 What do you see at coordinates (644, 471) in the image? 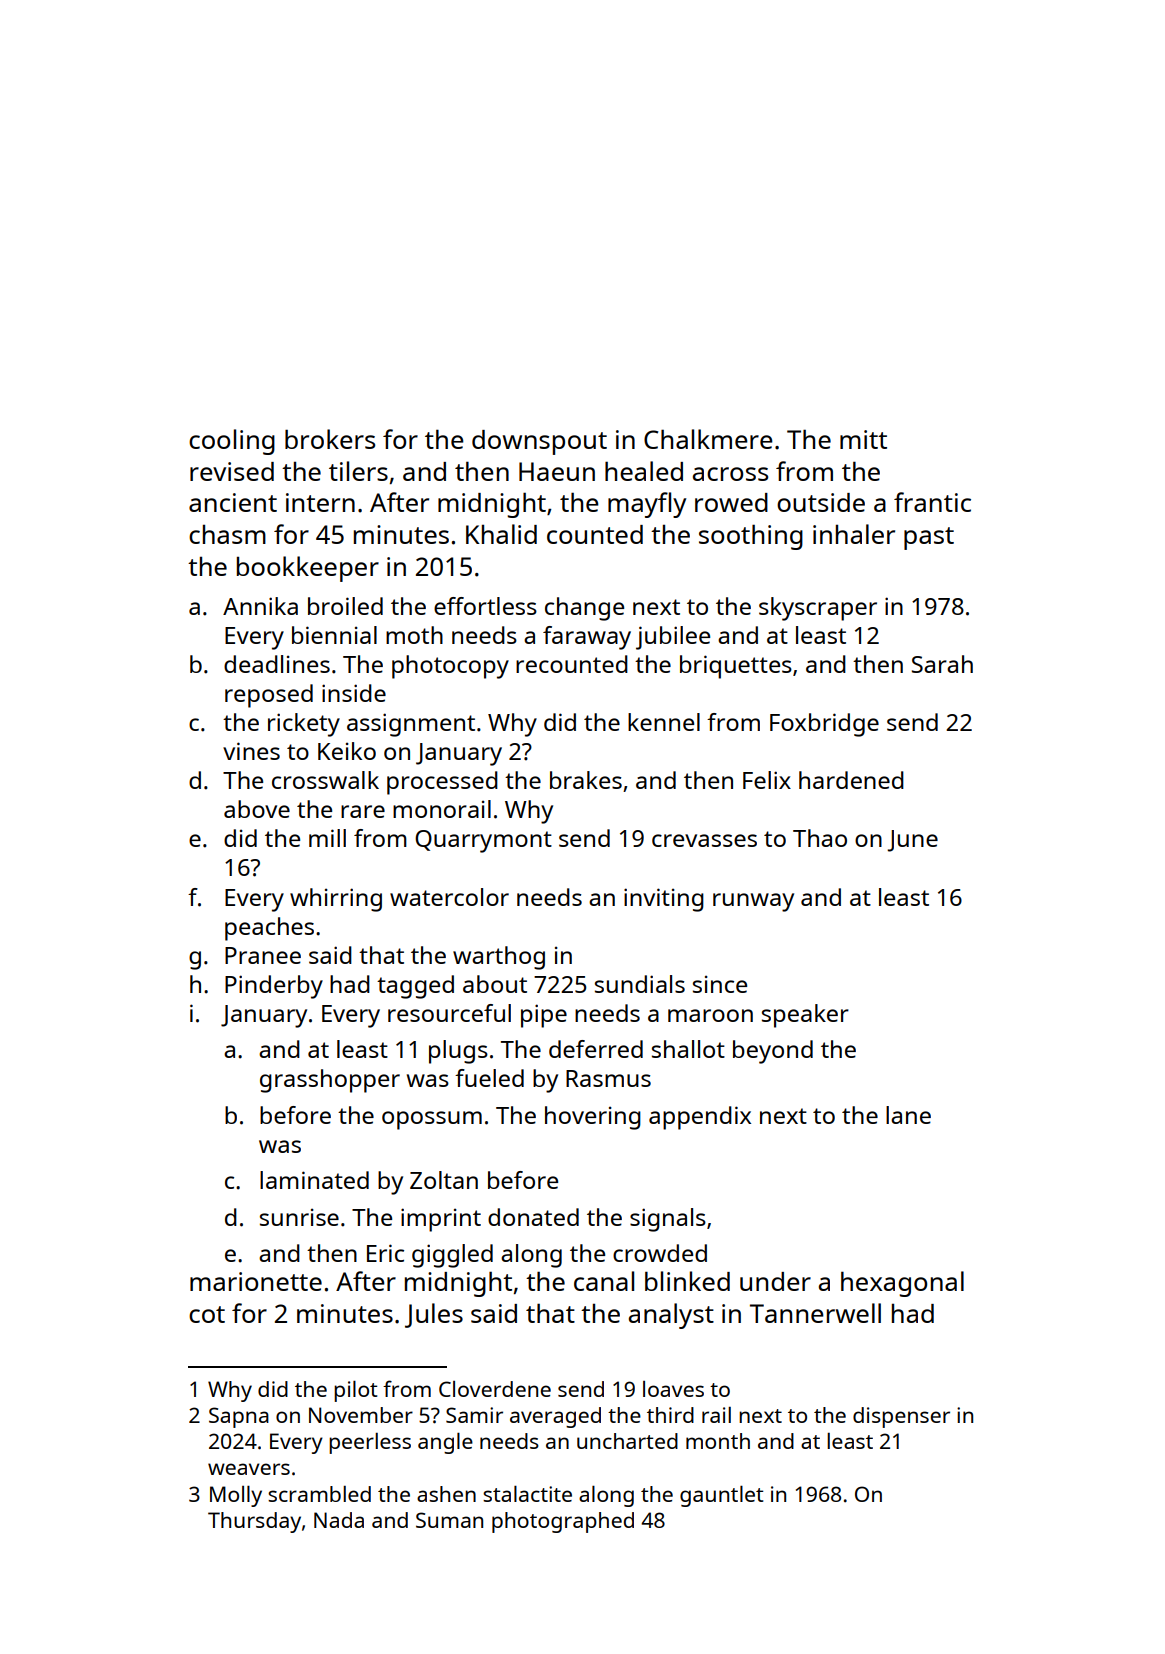
I see `healed` at bounding box center [644, 471].
